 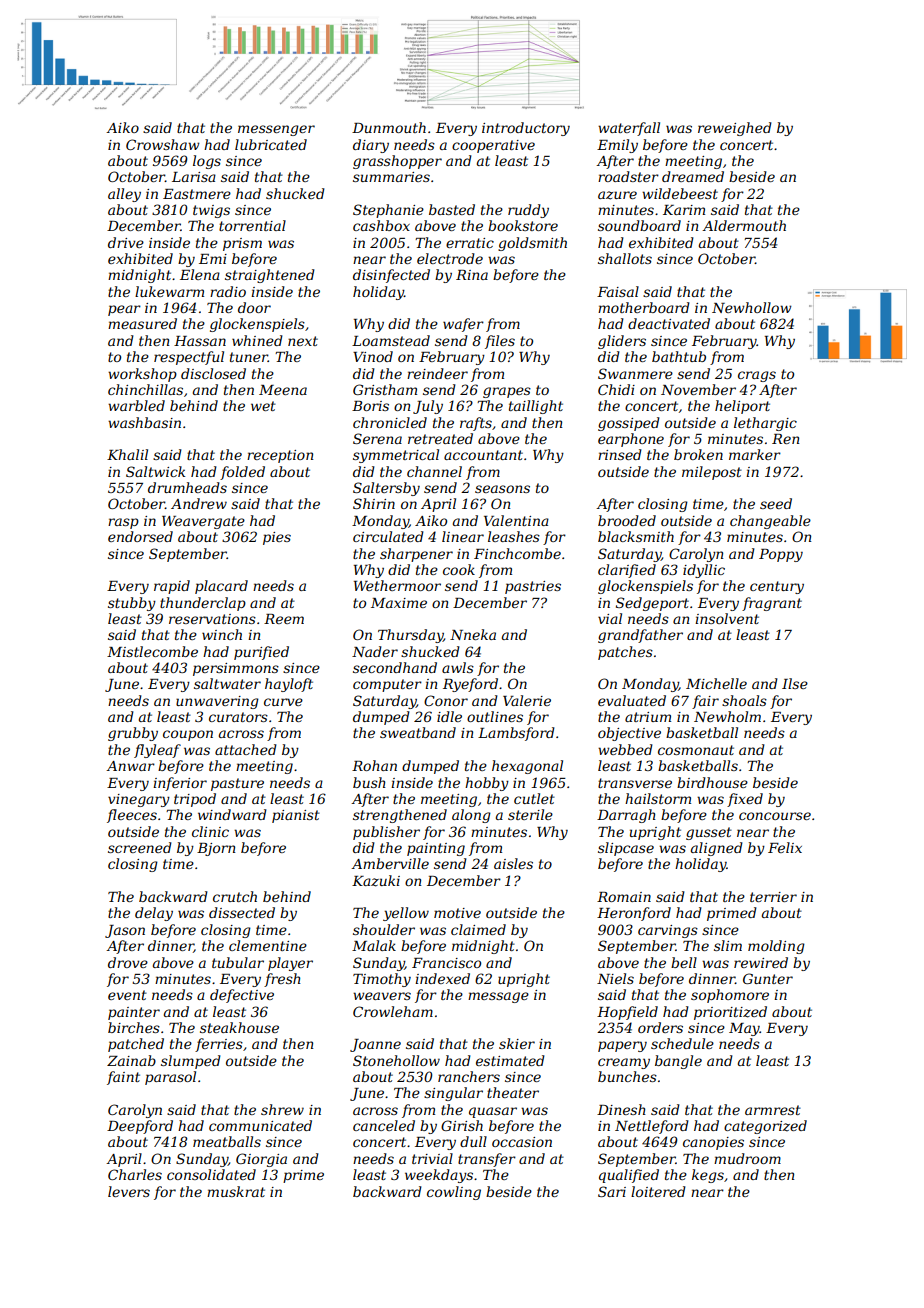 What do you see at coordinates (476, 424) in the screenshot?
I see `rafts` at bounding box center [476, 424].
